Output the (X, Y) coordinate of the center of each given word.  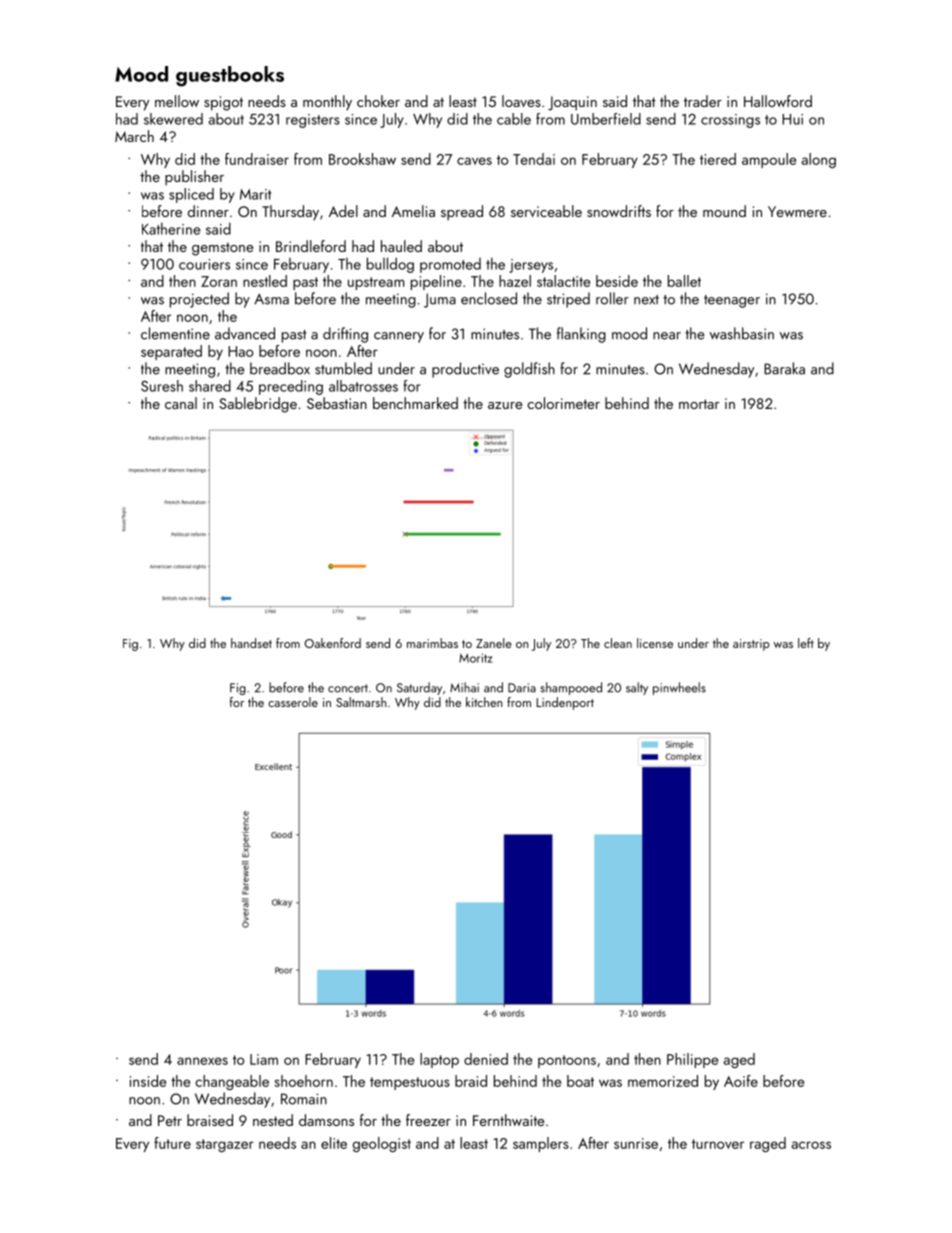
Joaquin (572, 103)
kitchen (484, 702)
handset (251, 643)
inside (148, 1081)
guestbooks (230, 76)
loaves (521, 101)
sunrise (636, 1143)
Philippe (692, 1060)
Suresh (162, 386)
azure (505, 405)
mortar (699, 404)
